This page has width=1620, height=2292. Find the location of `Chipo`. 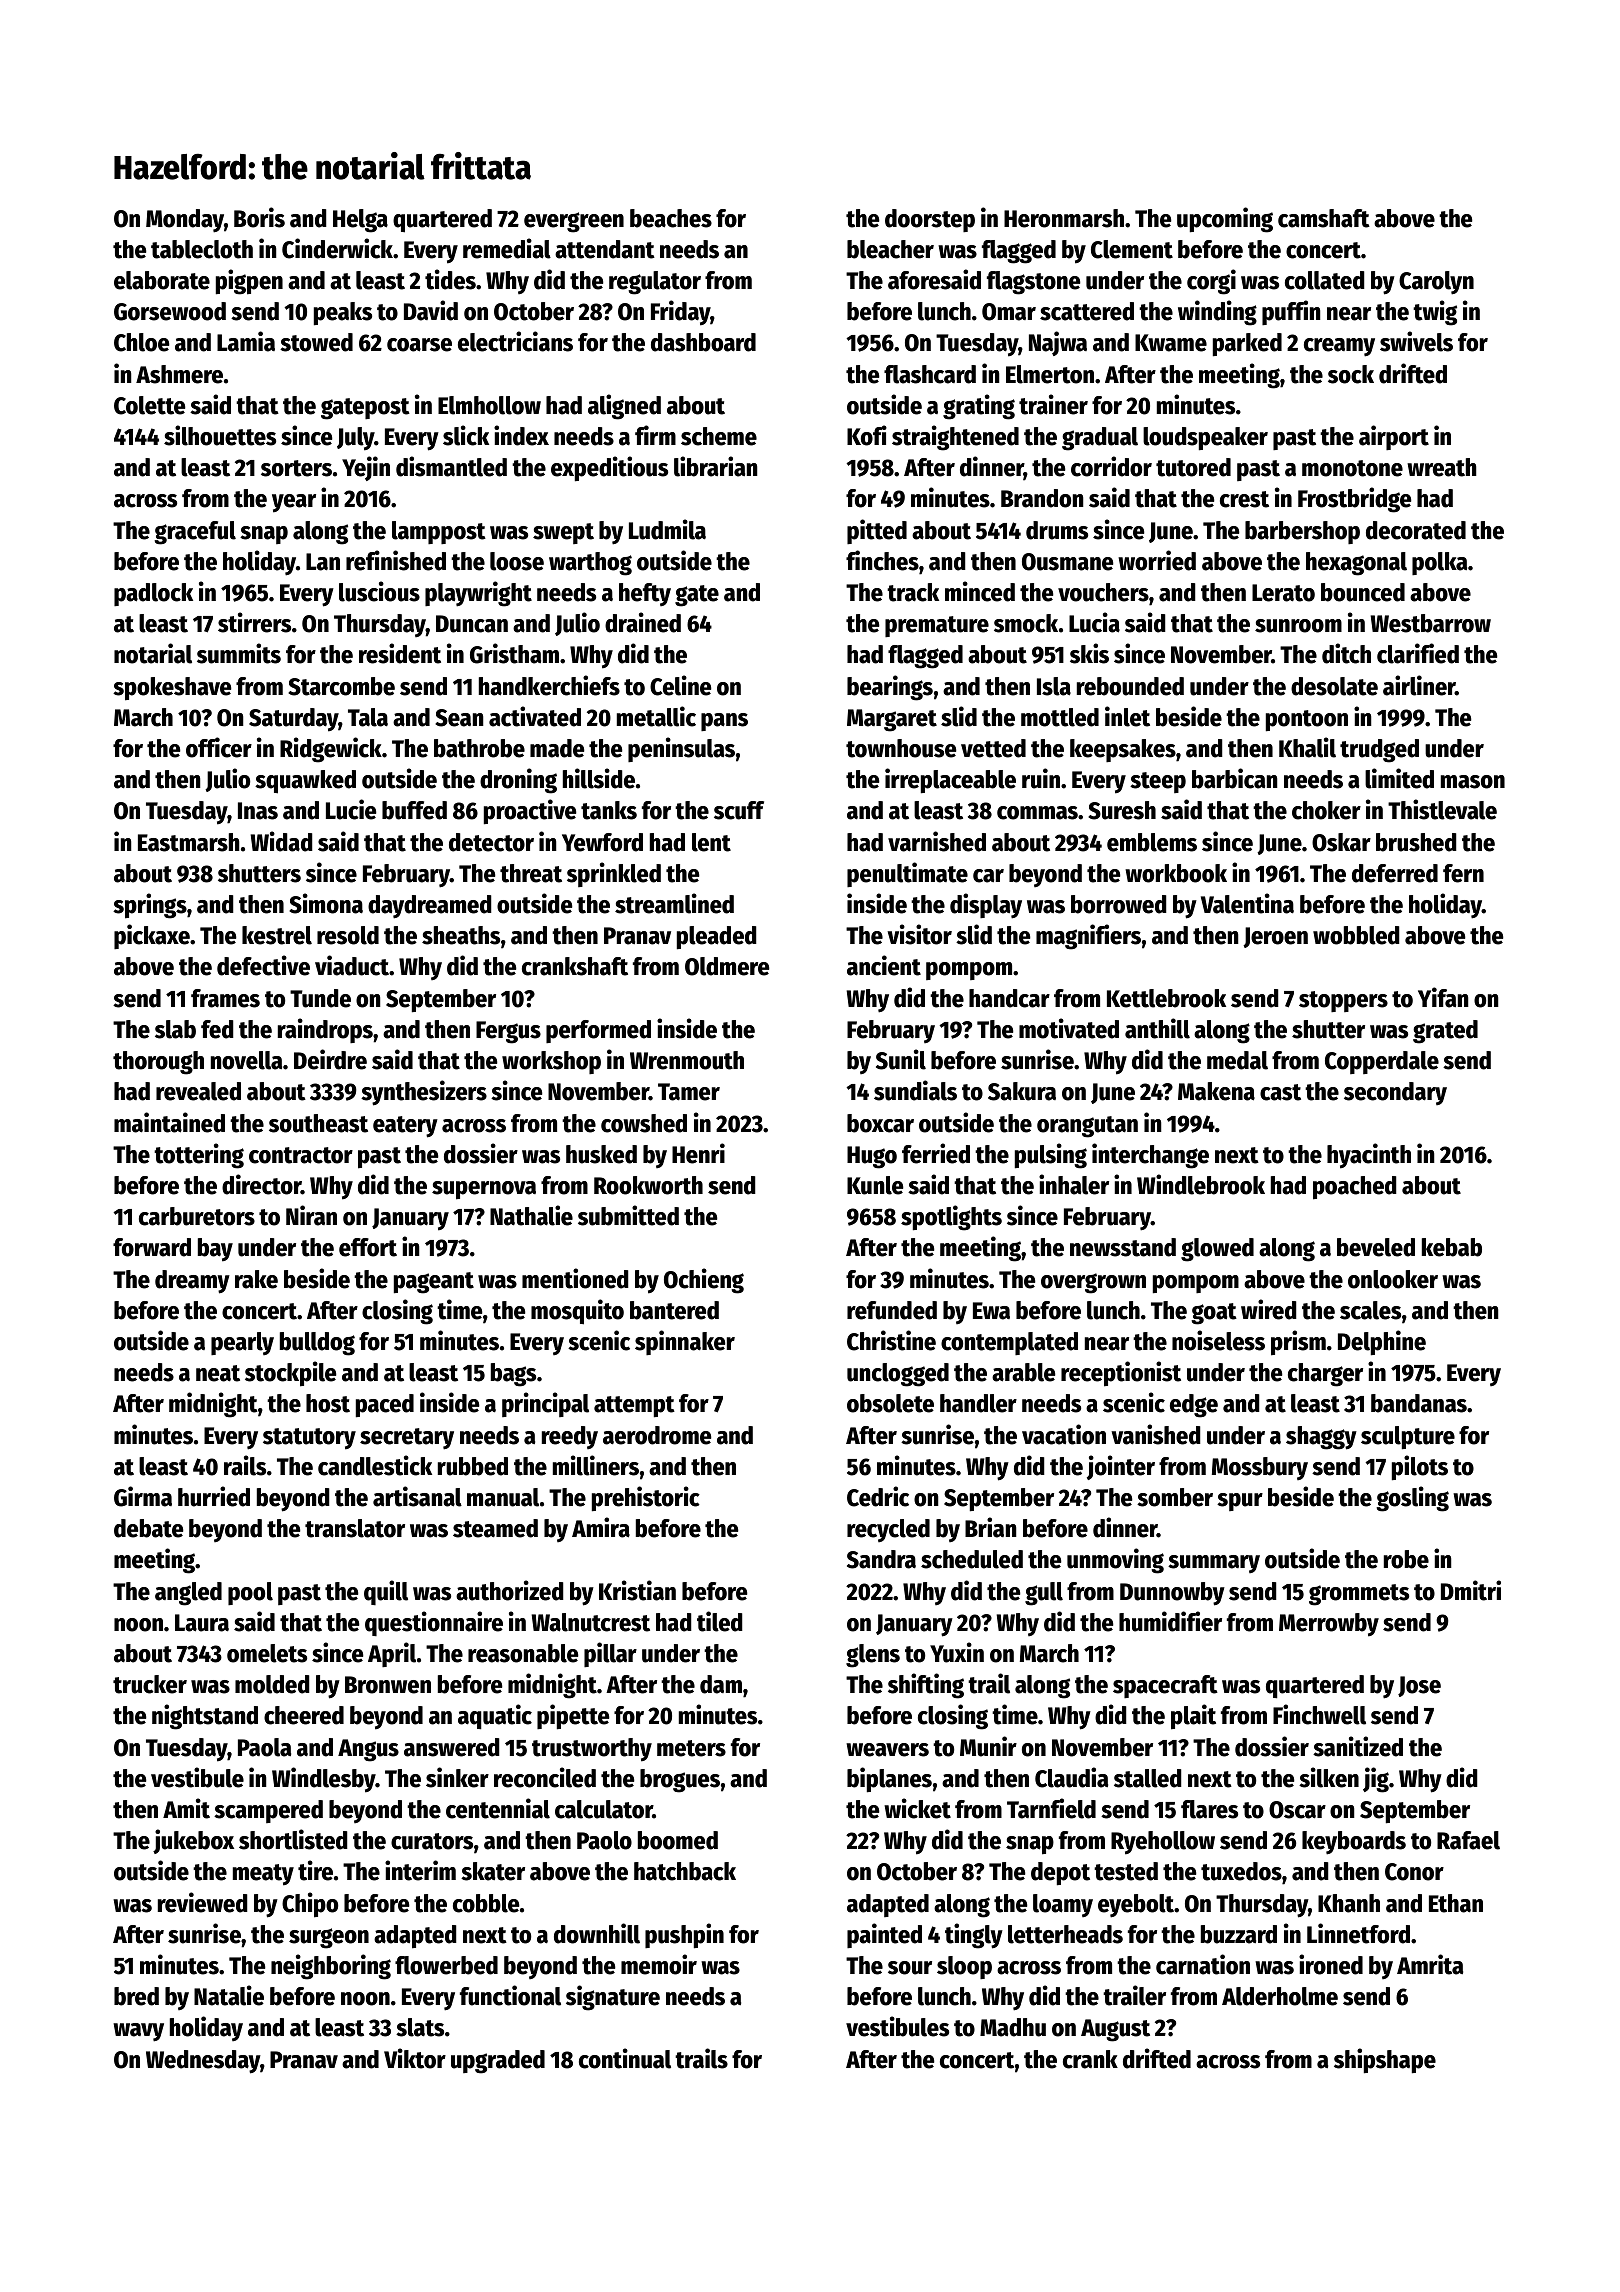

Chipo is located at coordinates (310, 1905).
